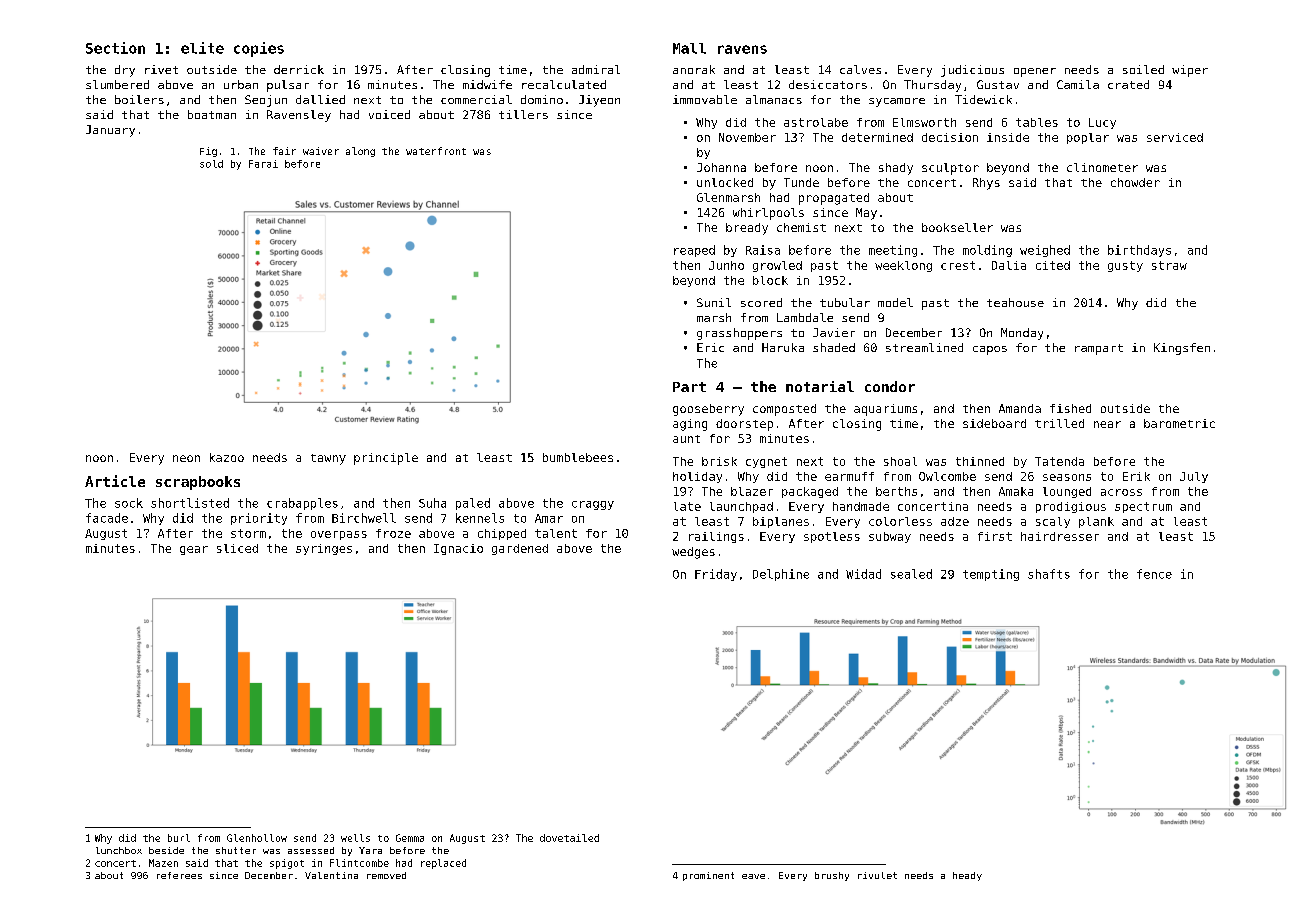 The width and height of the screenshot is (1308, 924). I want to click on streamlined, so click(924, 347).
